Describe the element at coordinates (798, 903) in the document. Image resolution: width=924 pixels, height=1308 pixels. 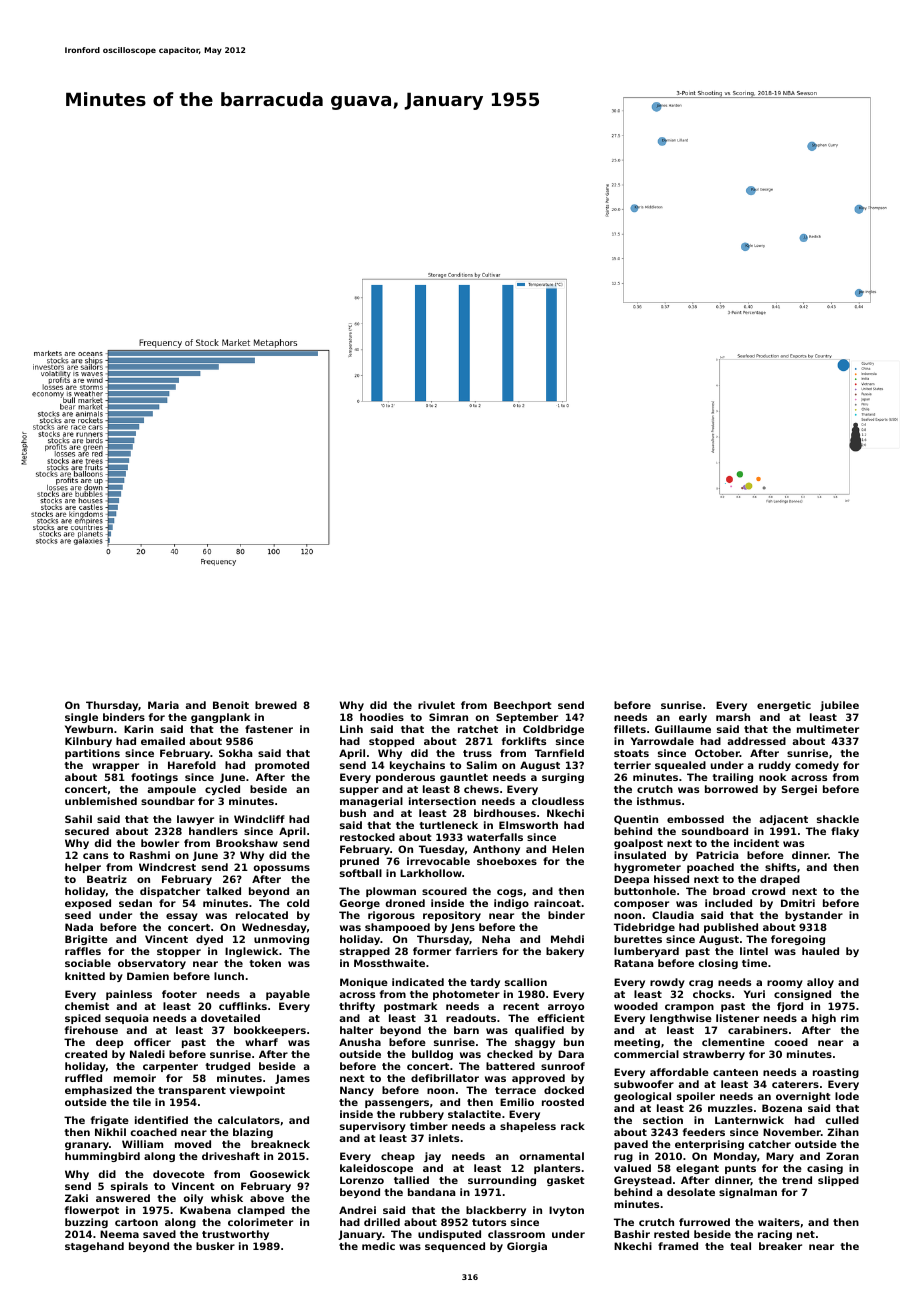
I see `Dmitri` at that location.
